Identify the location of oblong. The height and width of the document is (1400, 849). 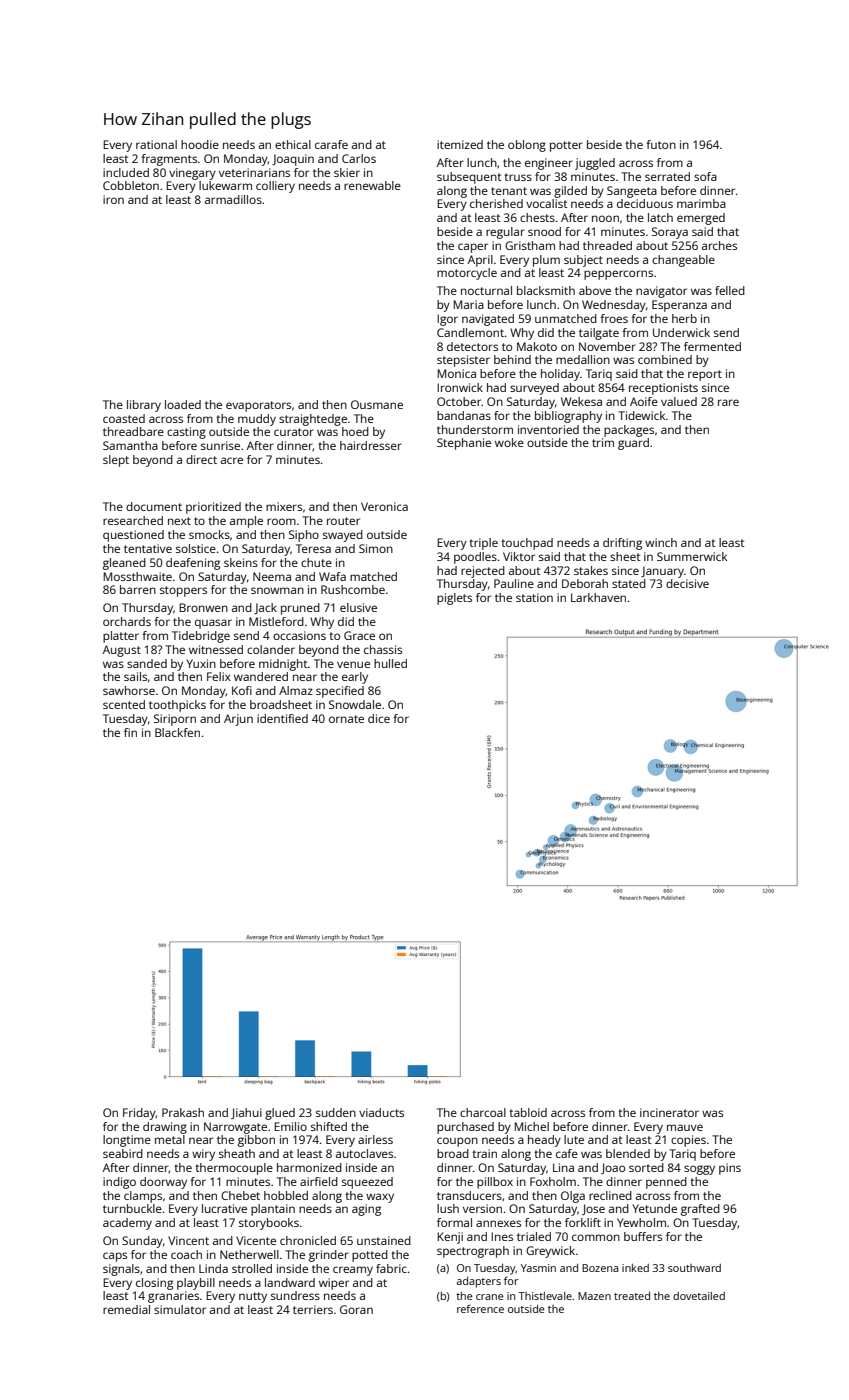
(527, 146).
